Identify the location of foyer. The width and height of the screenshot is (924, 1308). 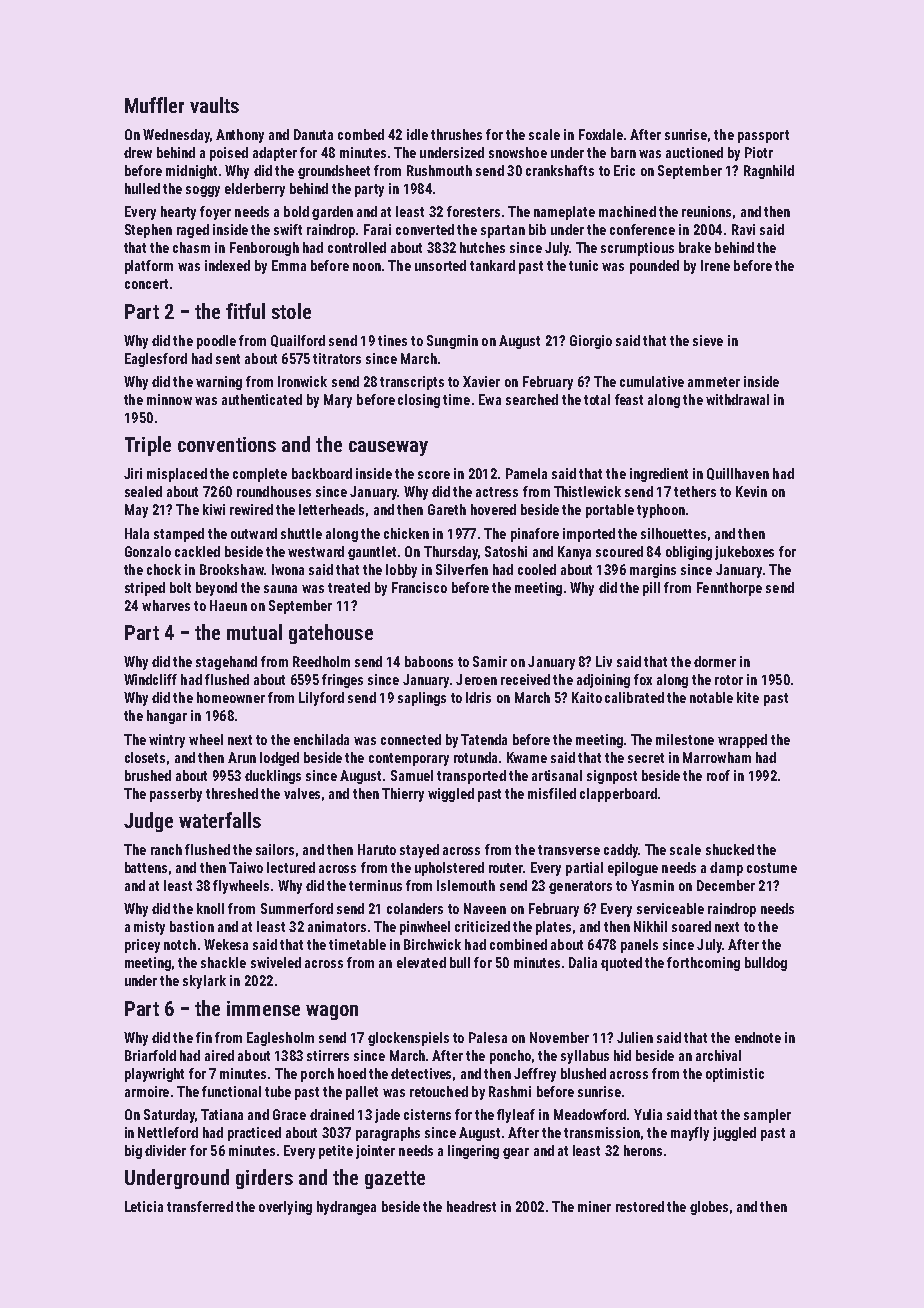
(215, 213).
